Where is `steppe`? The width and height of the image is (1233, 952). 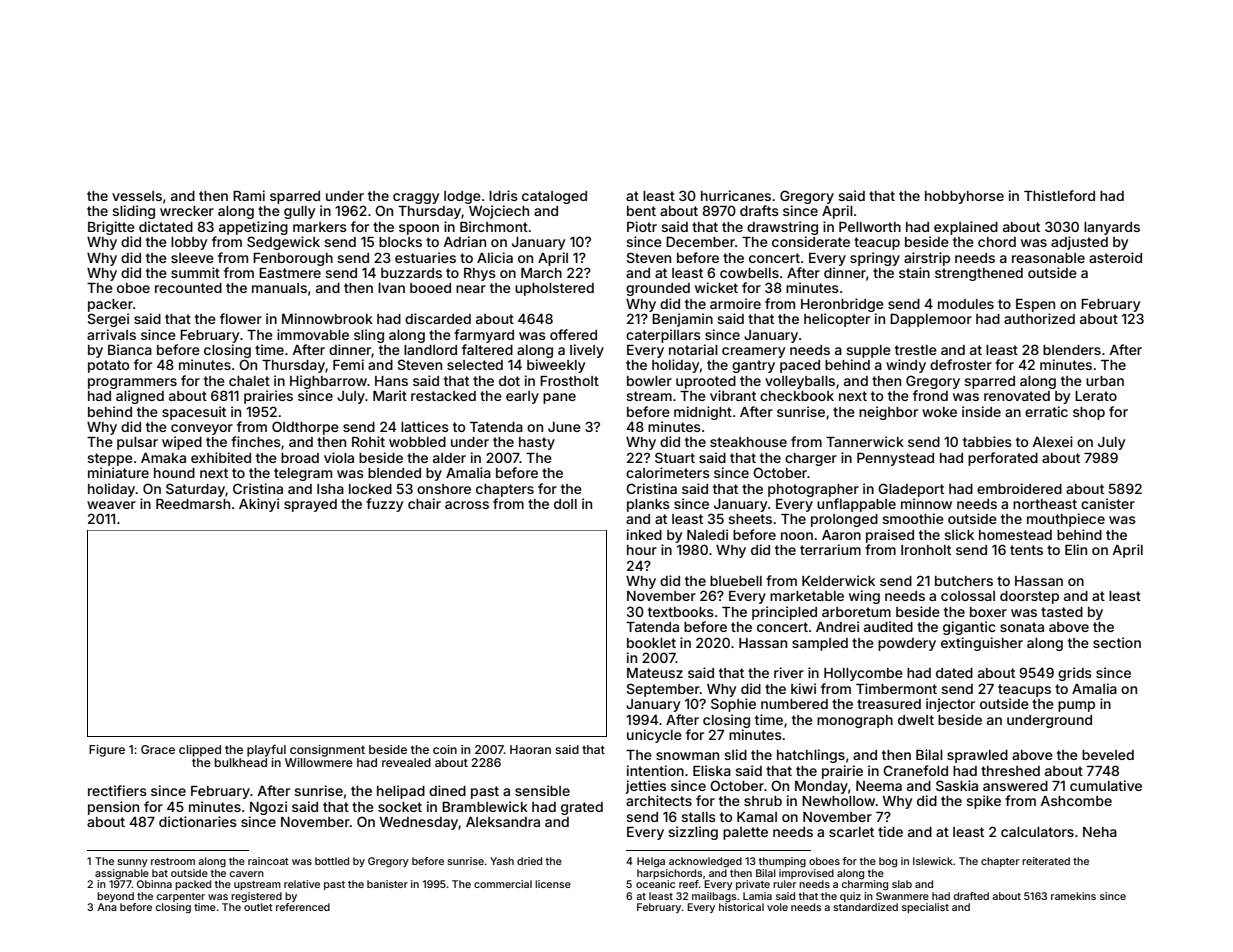
steppe is located at coordinates (110, 459).
